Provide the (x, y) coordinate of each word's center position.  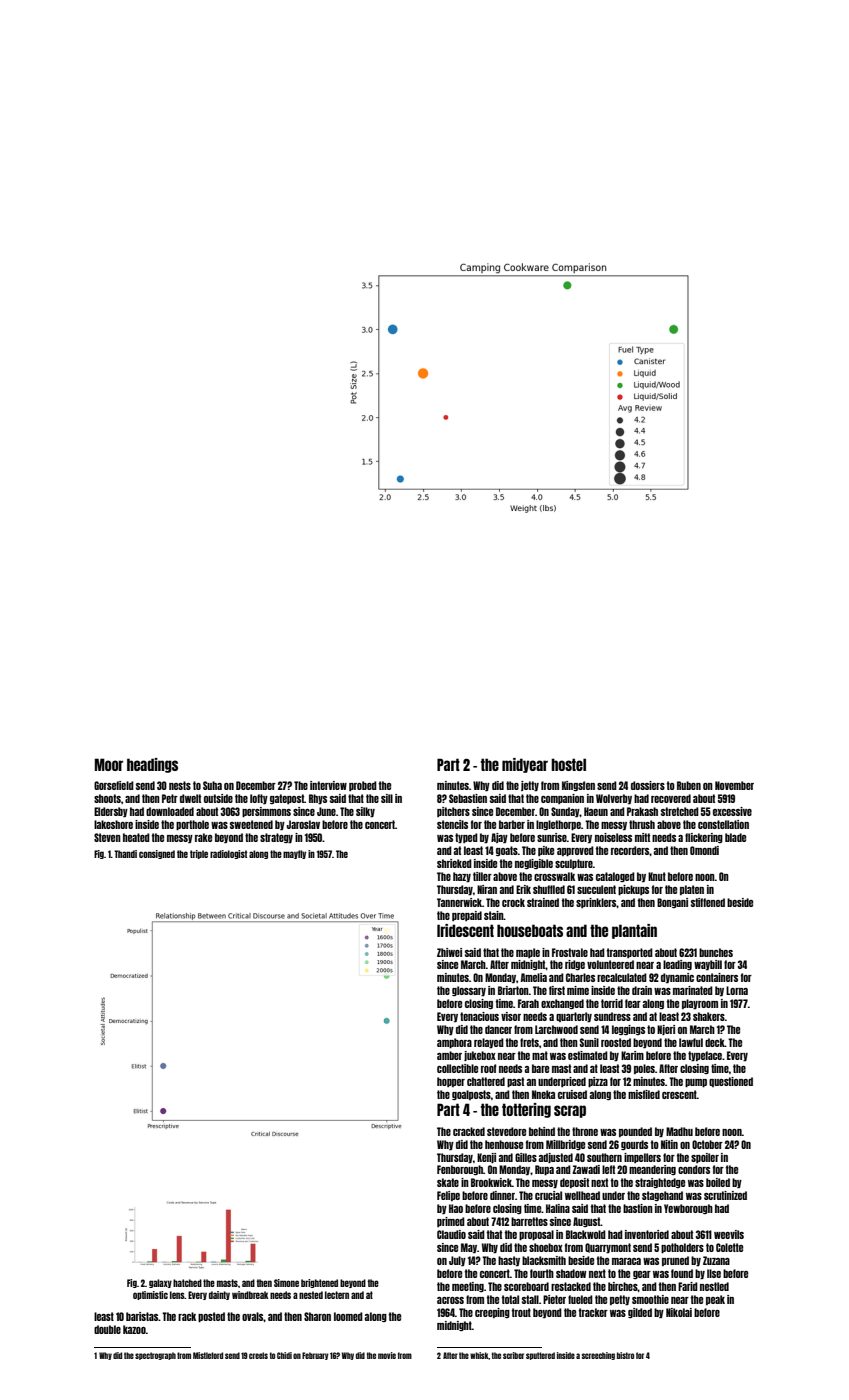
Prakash (642, 811)
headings (152, 765)
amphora (454, 1043)
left (608, 1169)
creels (258, 1355)
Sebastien (468, 798)
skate (448, 1182)
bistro (625, 1355)
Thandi (125, 854)
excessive (732, 811)
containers (717, 977)
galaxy (160, 1283)
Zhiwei (449, 952)
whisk (479, 1355)
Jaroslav (303, 824)
